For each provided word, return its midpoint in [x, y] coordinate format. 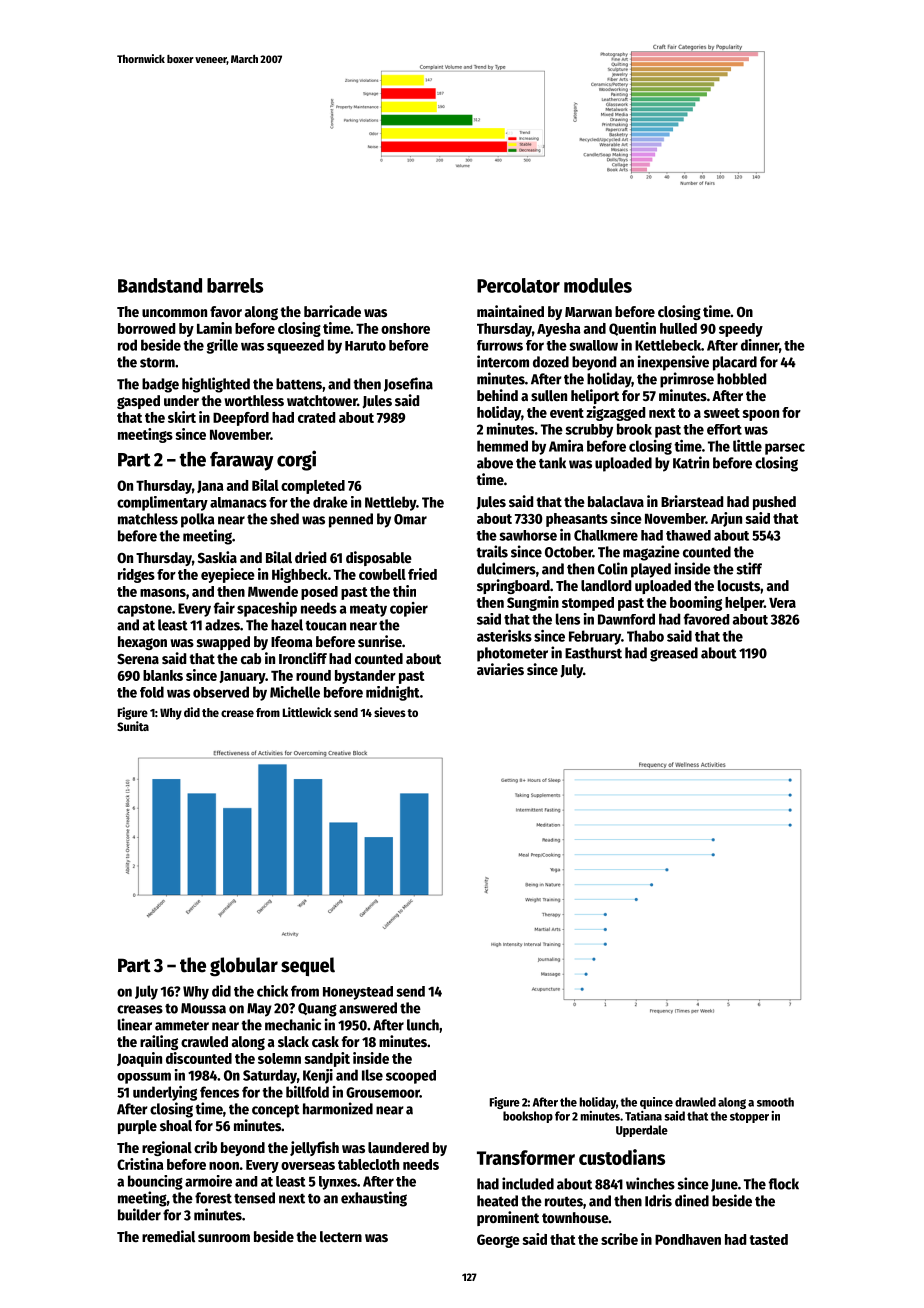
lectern [341, 1236]
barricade [332, 311]
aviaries [500, 669]
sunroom [224, 1238]
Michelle [295, 692]
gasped [138, 402]
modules [598, 285]
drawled [695, 1102]
